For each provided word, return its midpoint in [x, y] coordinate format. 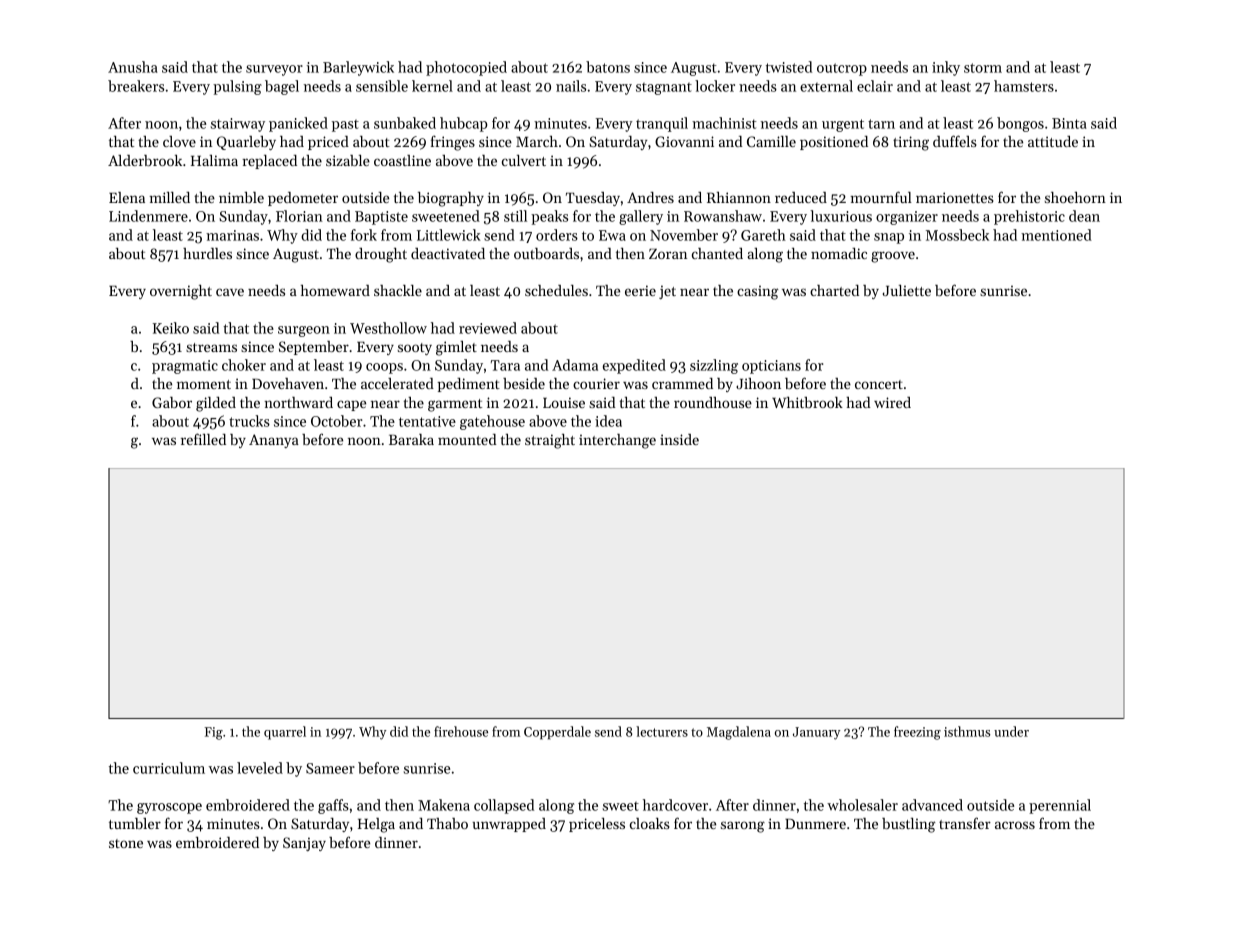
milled [169, 197]
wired [892, 402]
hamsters [1024, 86]
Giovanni [684, 141]
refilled [203, 439]
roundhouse [713, 402]
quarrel [285, 733]
